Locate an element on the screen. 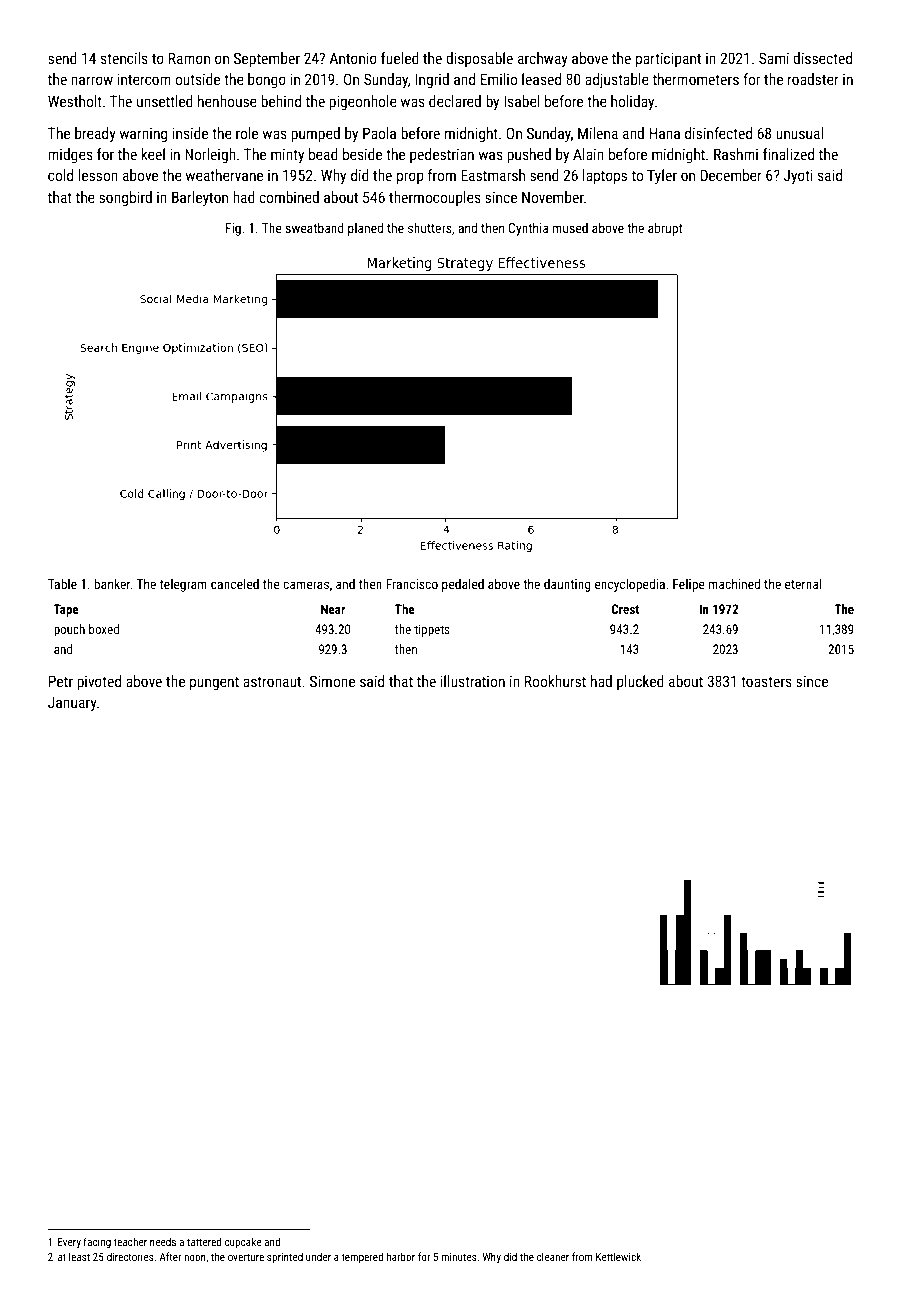 This screenshot has width=908, height=1316. banker is located at coordinates (112, 583).
